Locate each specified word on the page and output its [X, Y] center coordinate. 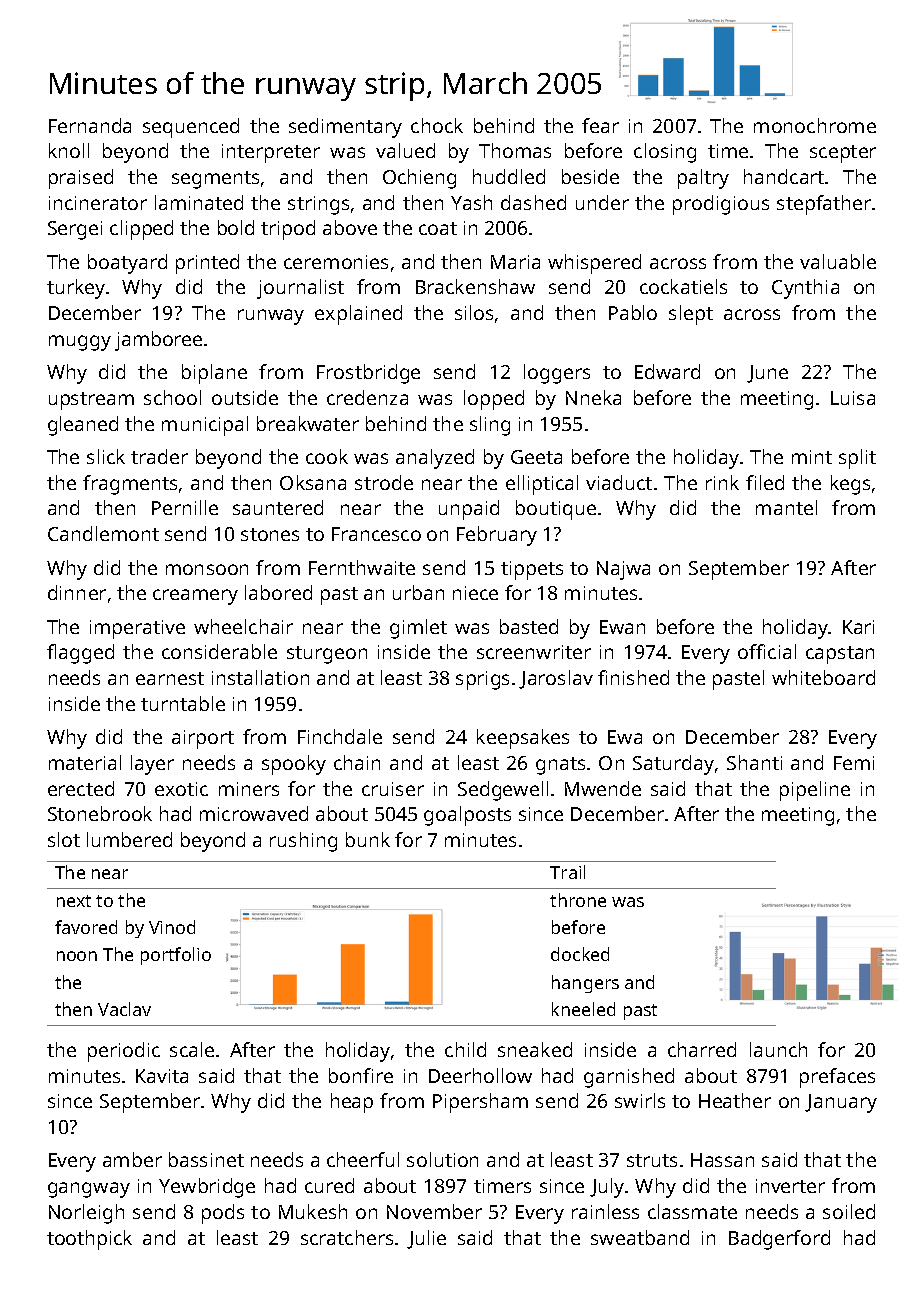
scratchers [347, 1237]
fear [600, 125]
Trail [567, 872]
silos [474, 312]
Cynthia [805, 289]
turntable [183, 703]
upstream [91, 401]
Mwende [603, 788]
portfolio [176, 956]
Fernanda [90, 125]
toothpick [89, 1240]
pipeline [815, 791]
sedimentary [345, 128]
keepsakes [523, 739]
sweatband [640, 1237]
